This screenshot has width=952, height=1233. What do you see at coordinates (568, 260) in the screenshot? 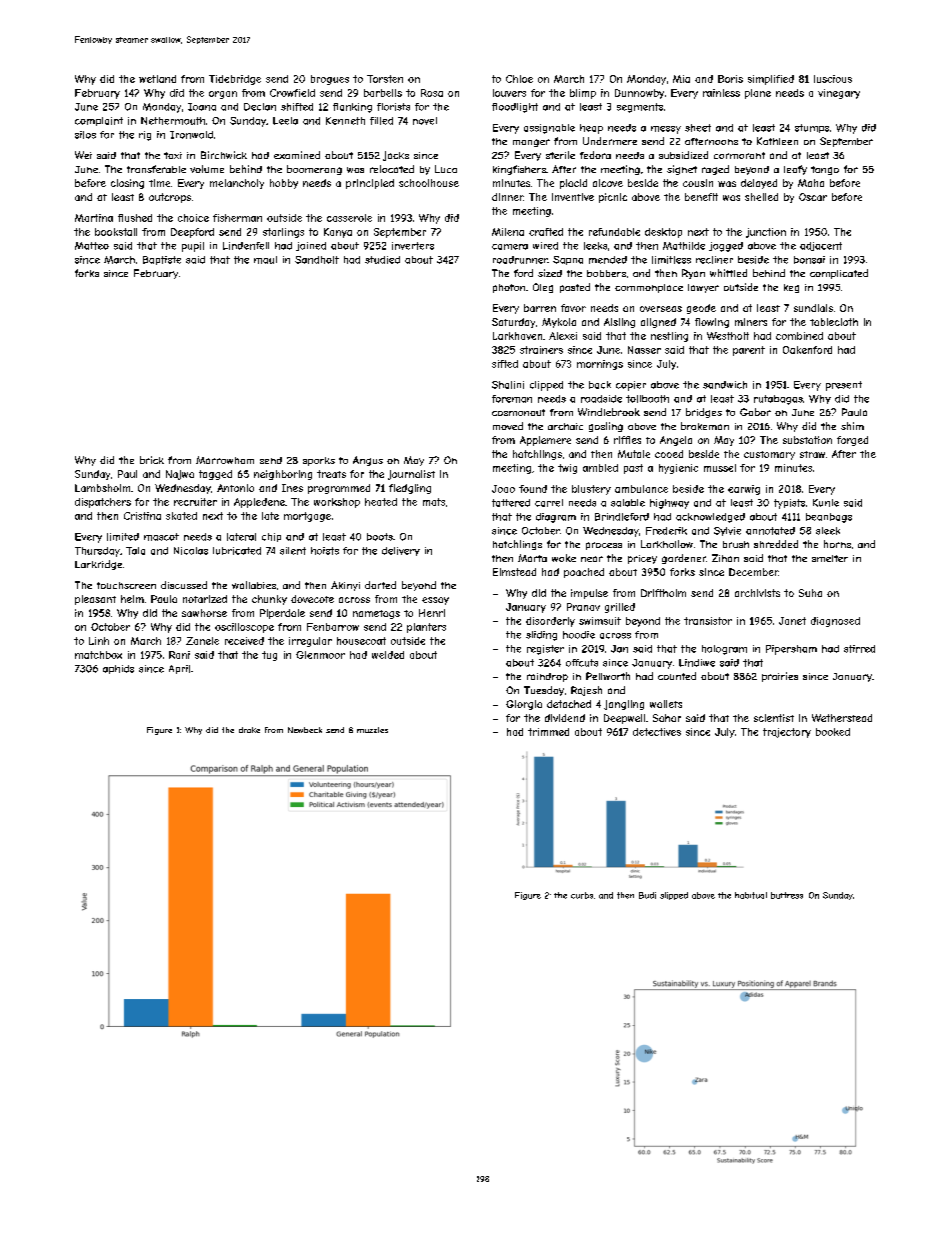
I see `Sapna` at bounding box center [568, 260].
